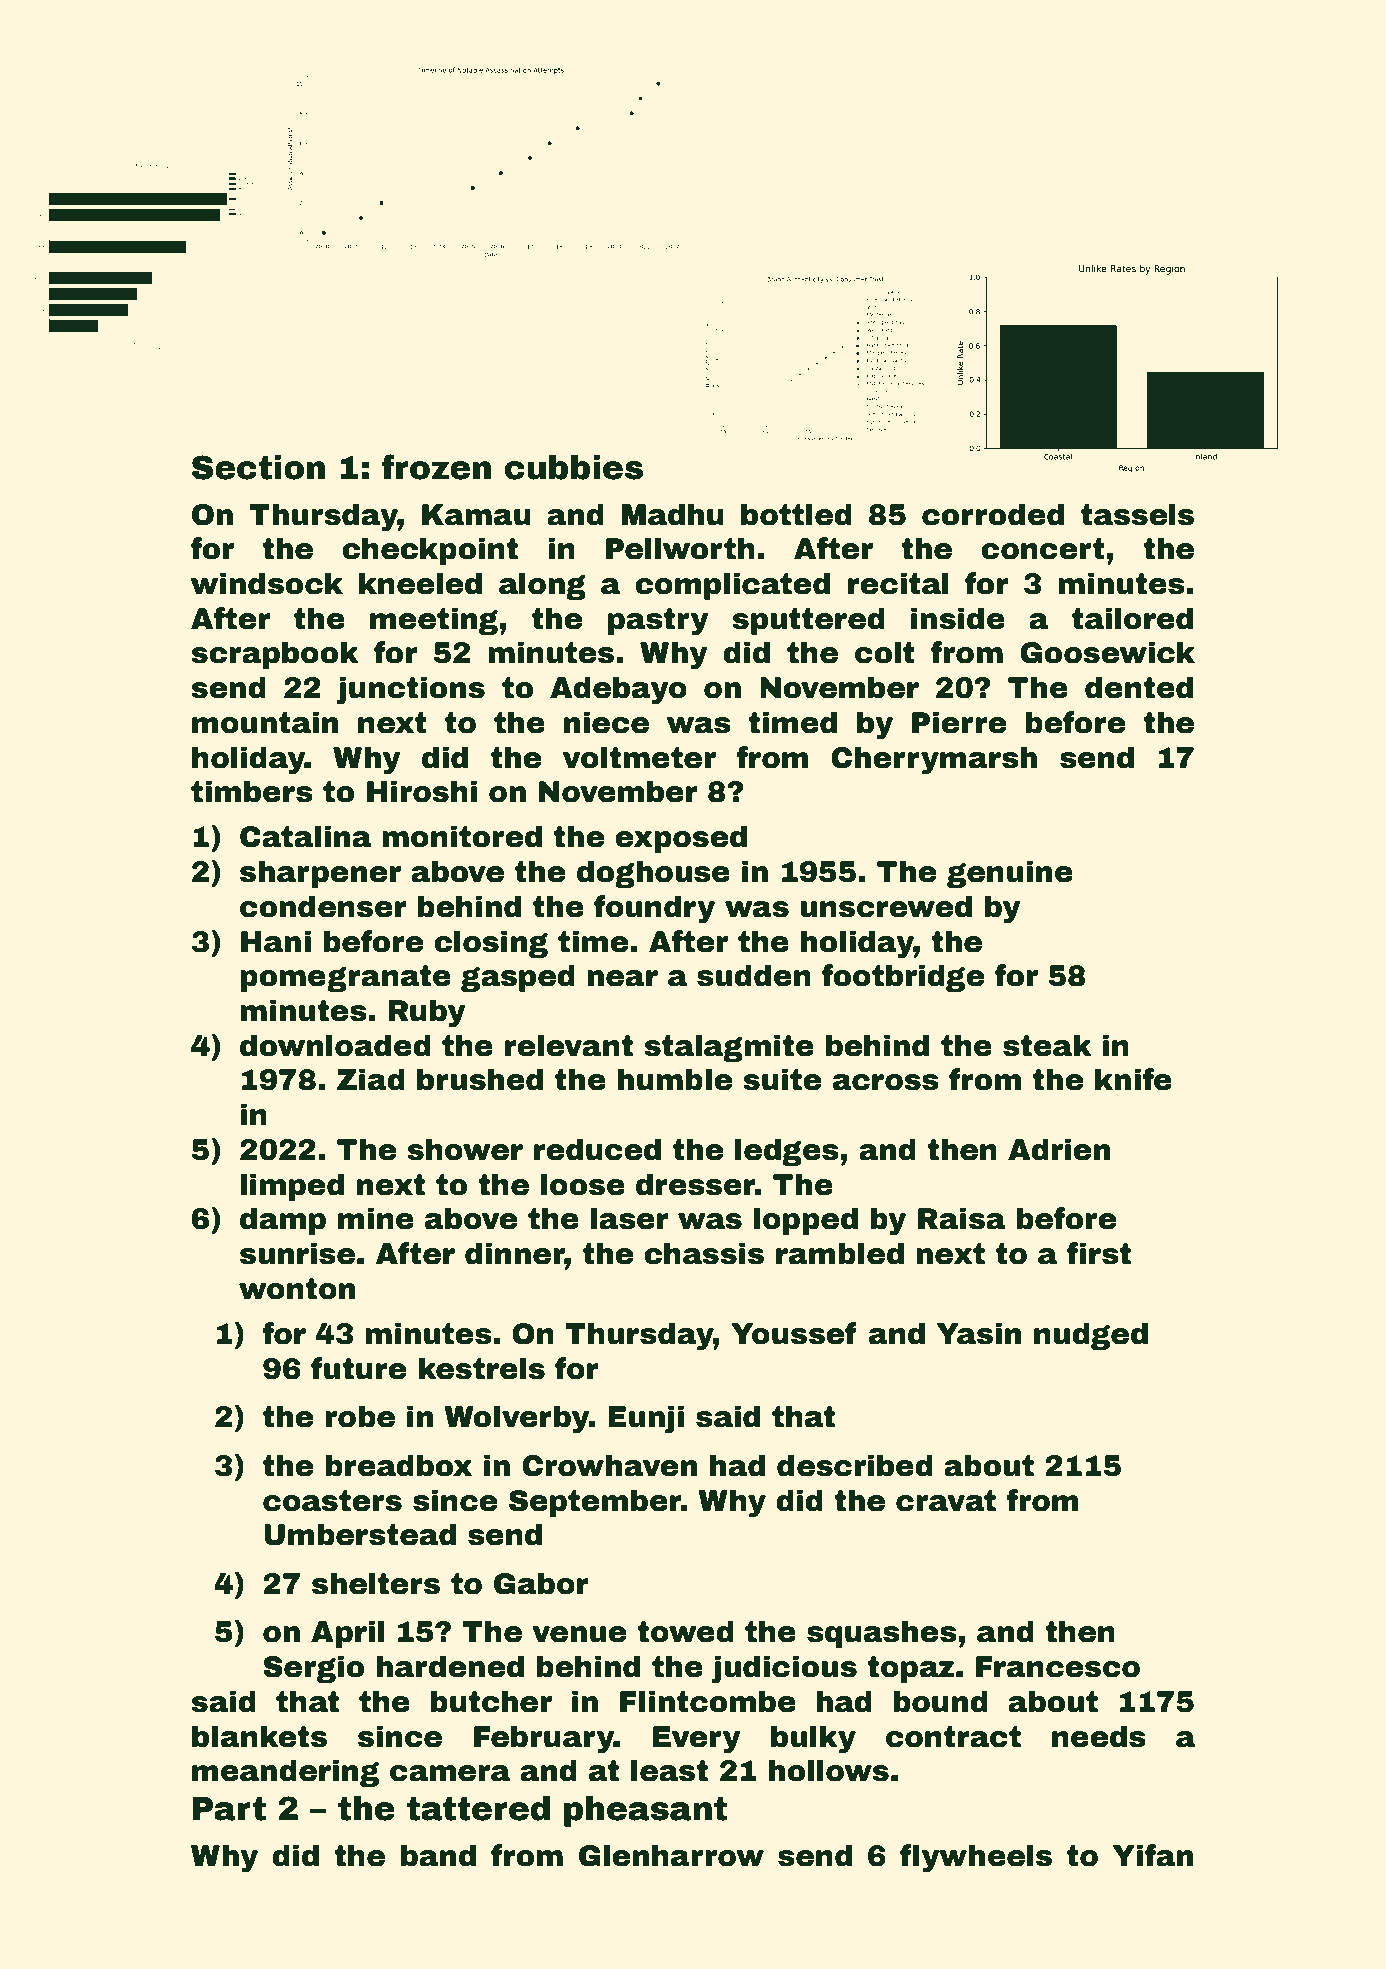 Image resolution: width=1386 pixels, height=1969 pixels. Describe the element at coordinates (258, 467) in the document. I see `Section` at that location.
